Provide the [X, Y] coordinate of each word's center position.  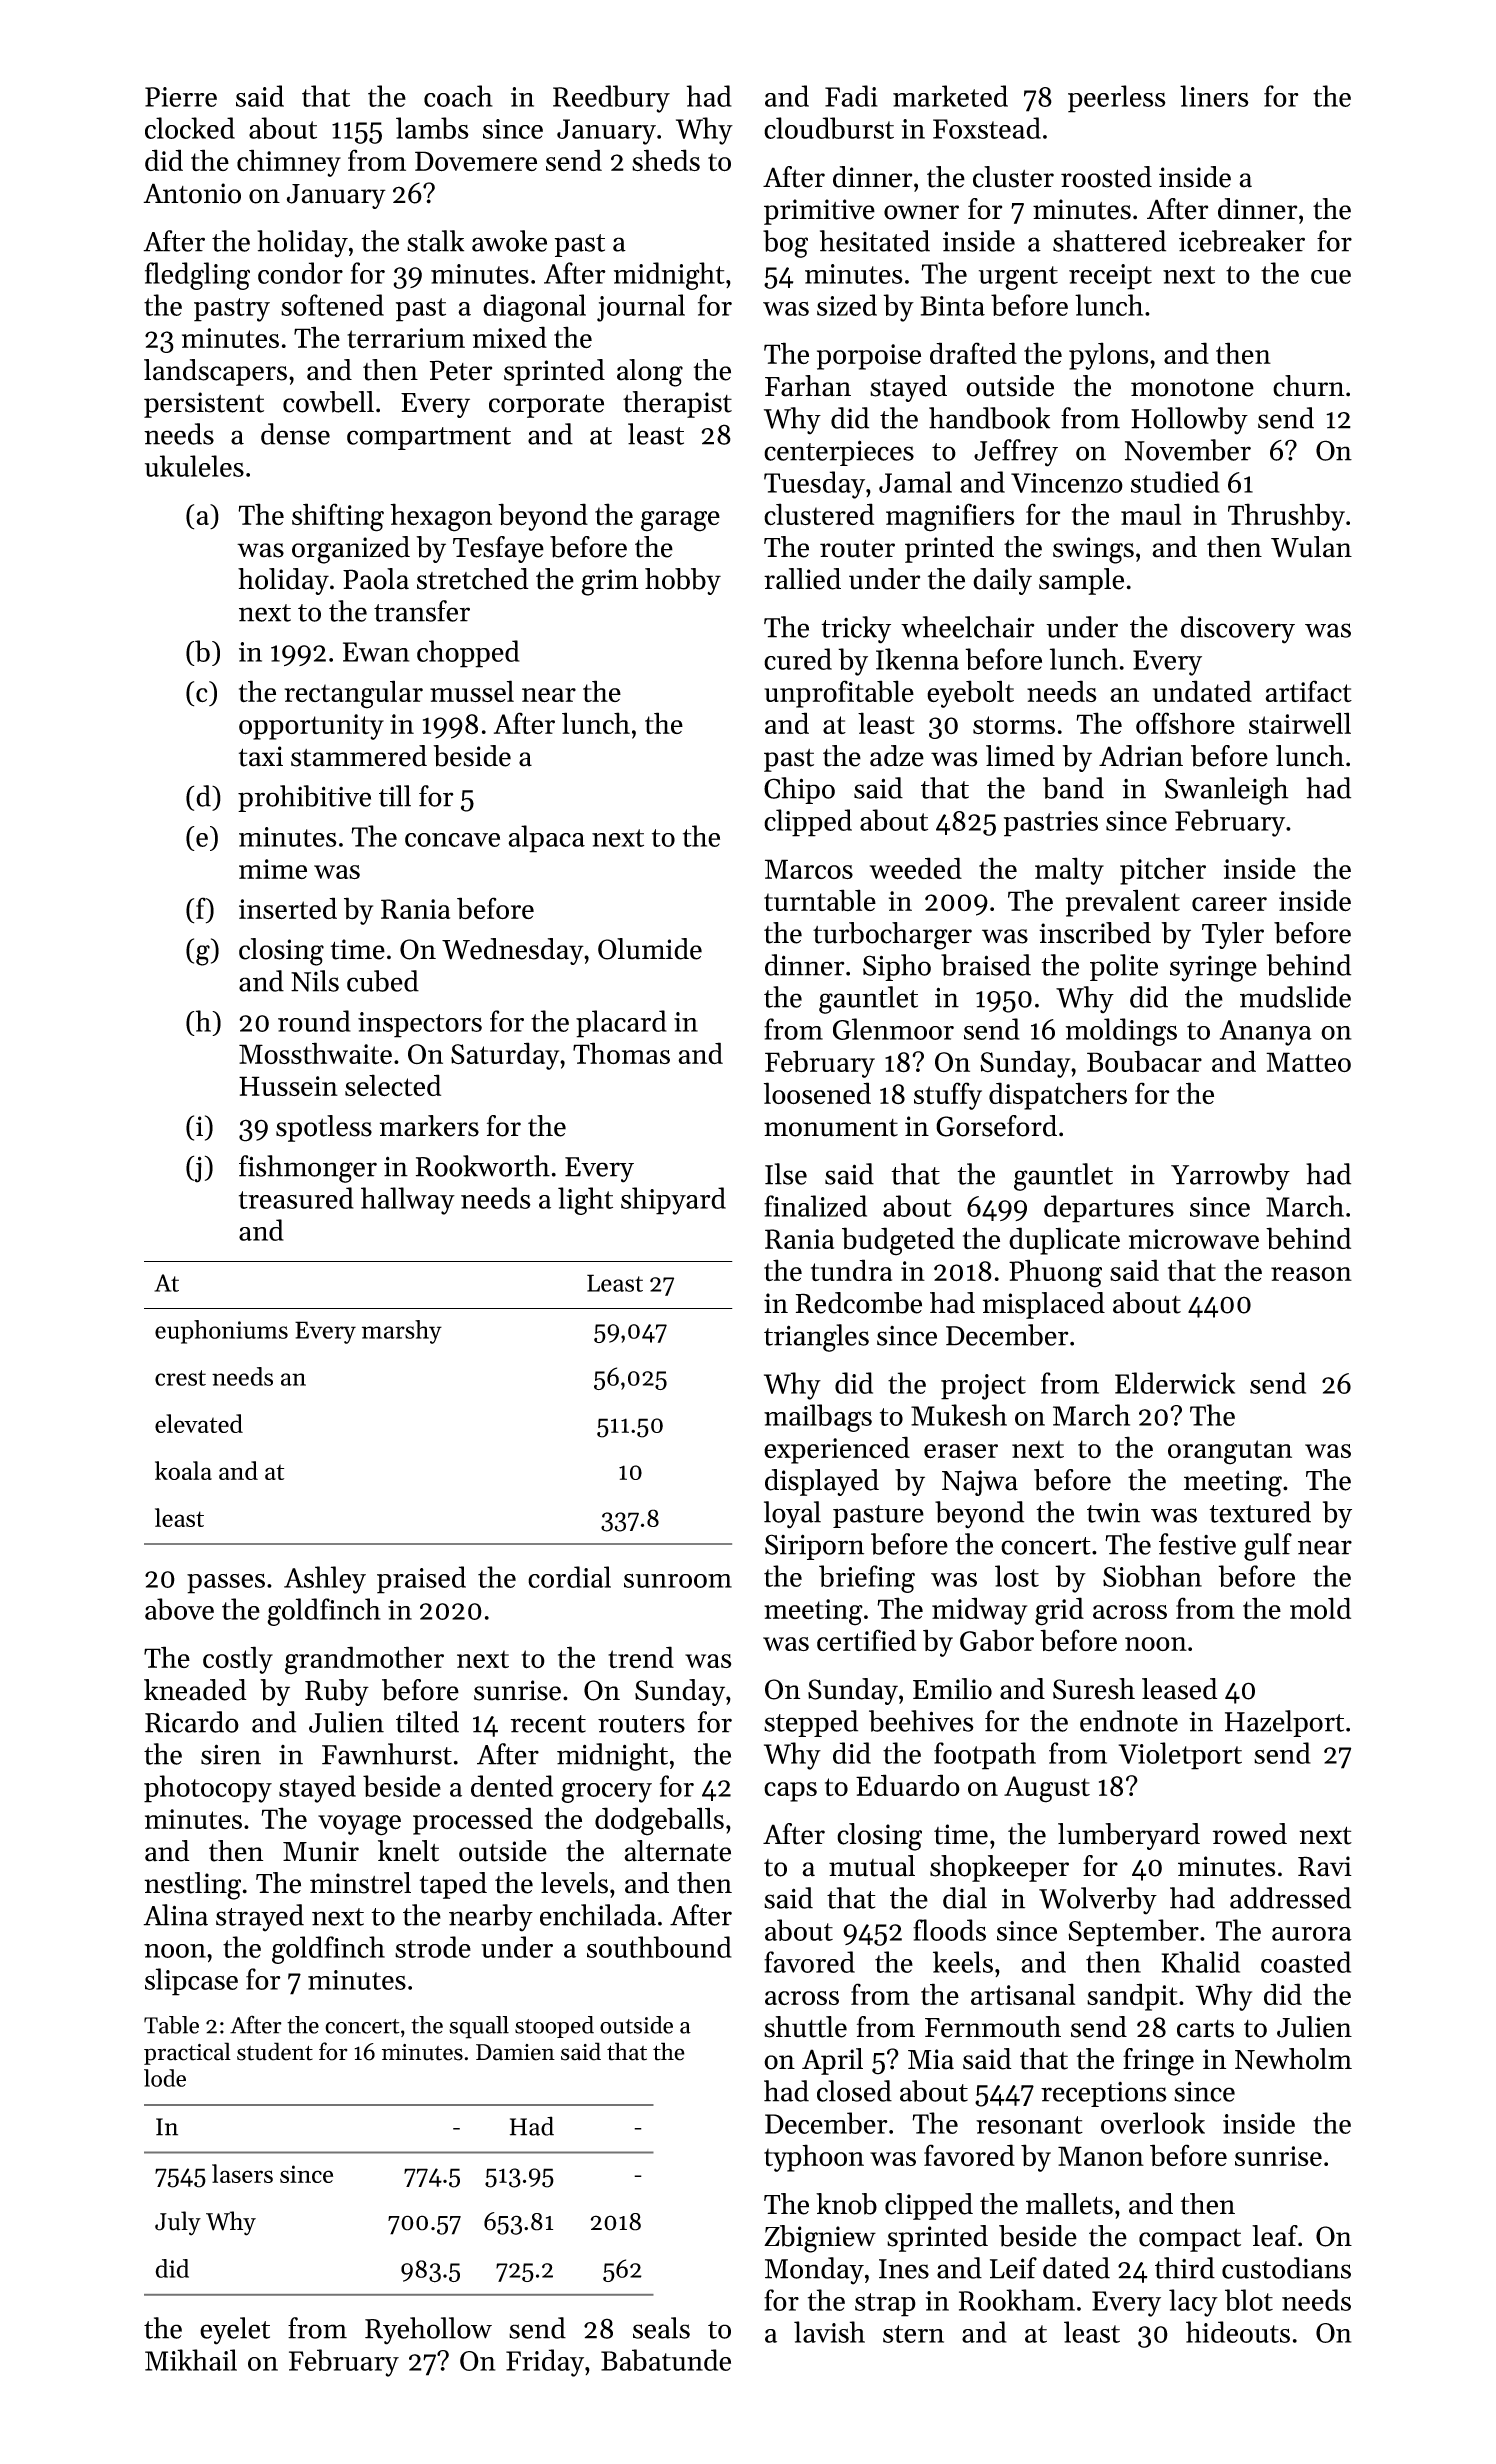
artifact [1308, 691]
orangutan [1230, 1452]
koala [183, 1470]
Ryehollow [428, 2331]
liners [1214, 96]
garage [680, 521]
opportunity [311, 727]
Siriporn [814, 1547]
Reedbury [611, 99]
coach [458, 96]
